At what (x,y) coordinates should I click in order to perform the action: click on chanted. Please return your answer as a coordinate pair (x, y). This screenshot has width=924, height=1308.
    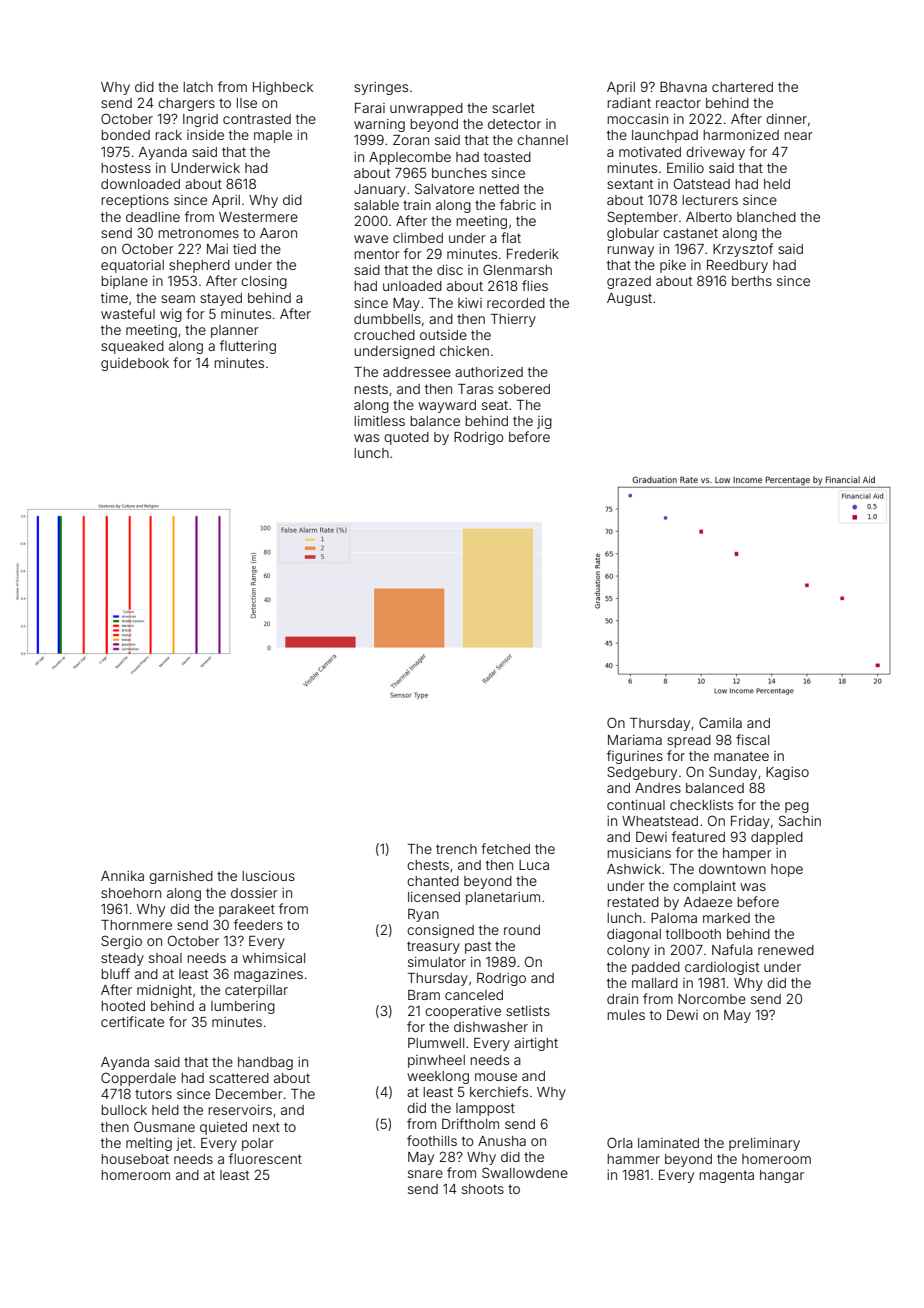
    Looking at the image, I should click on (433, 881).
